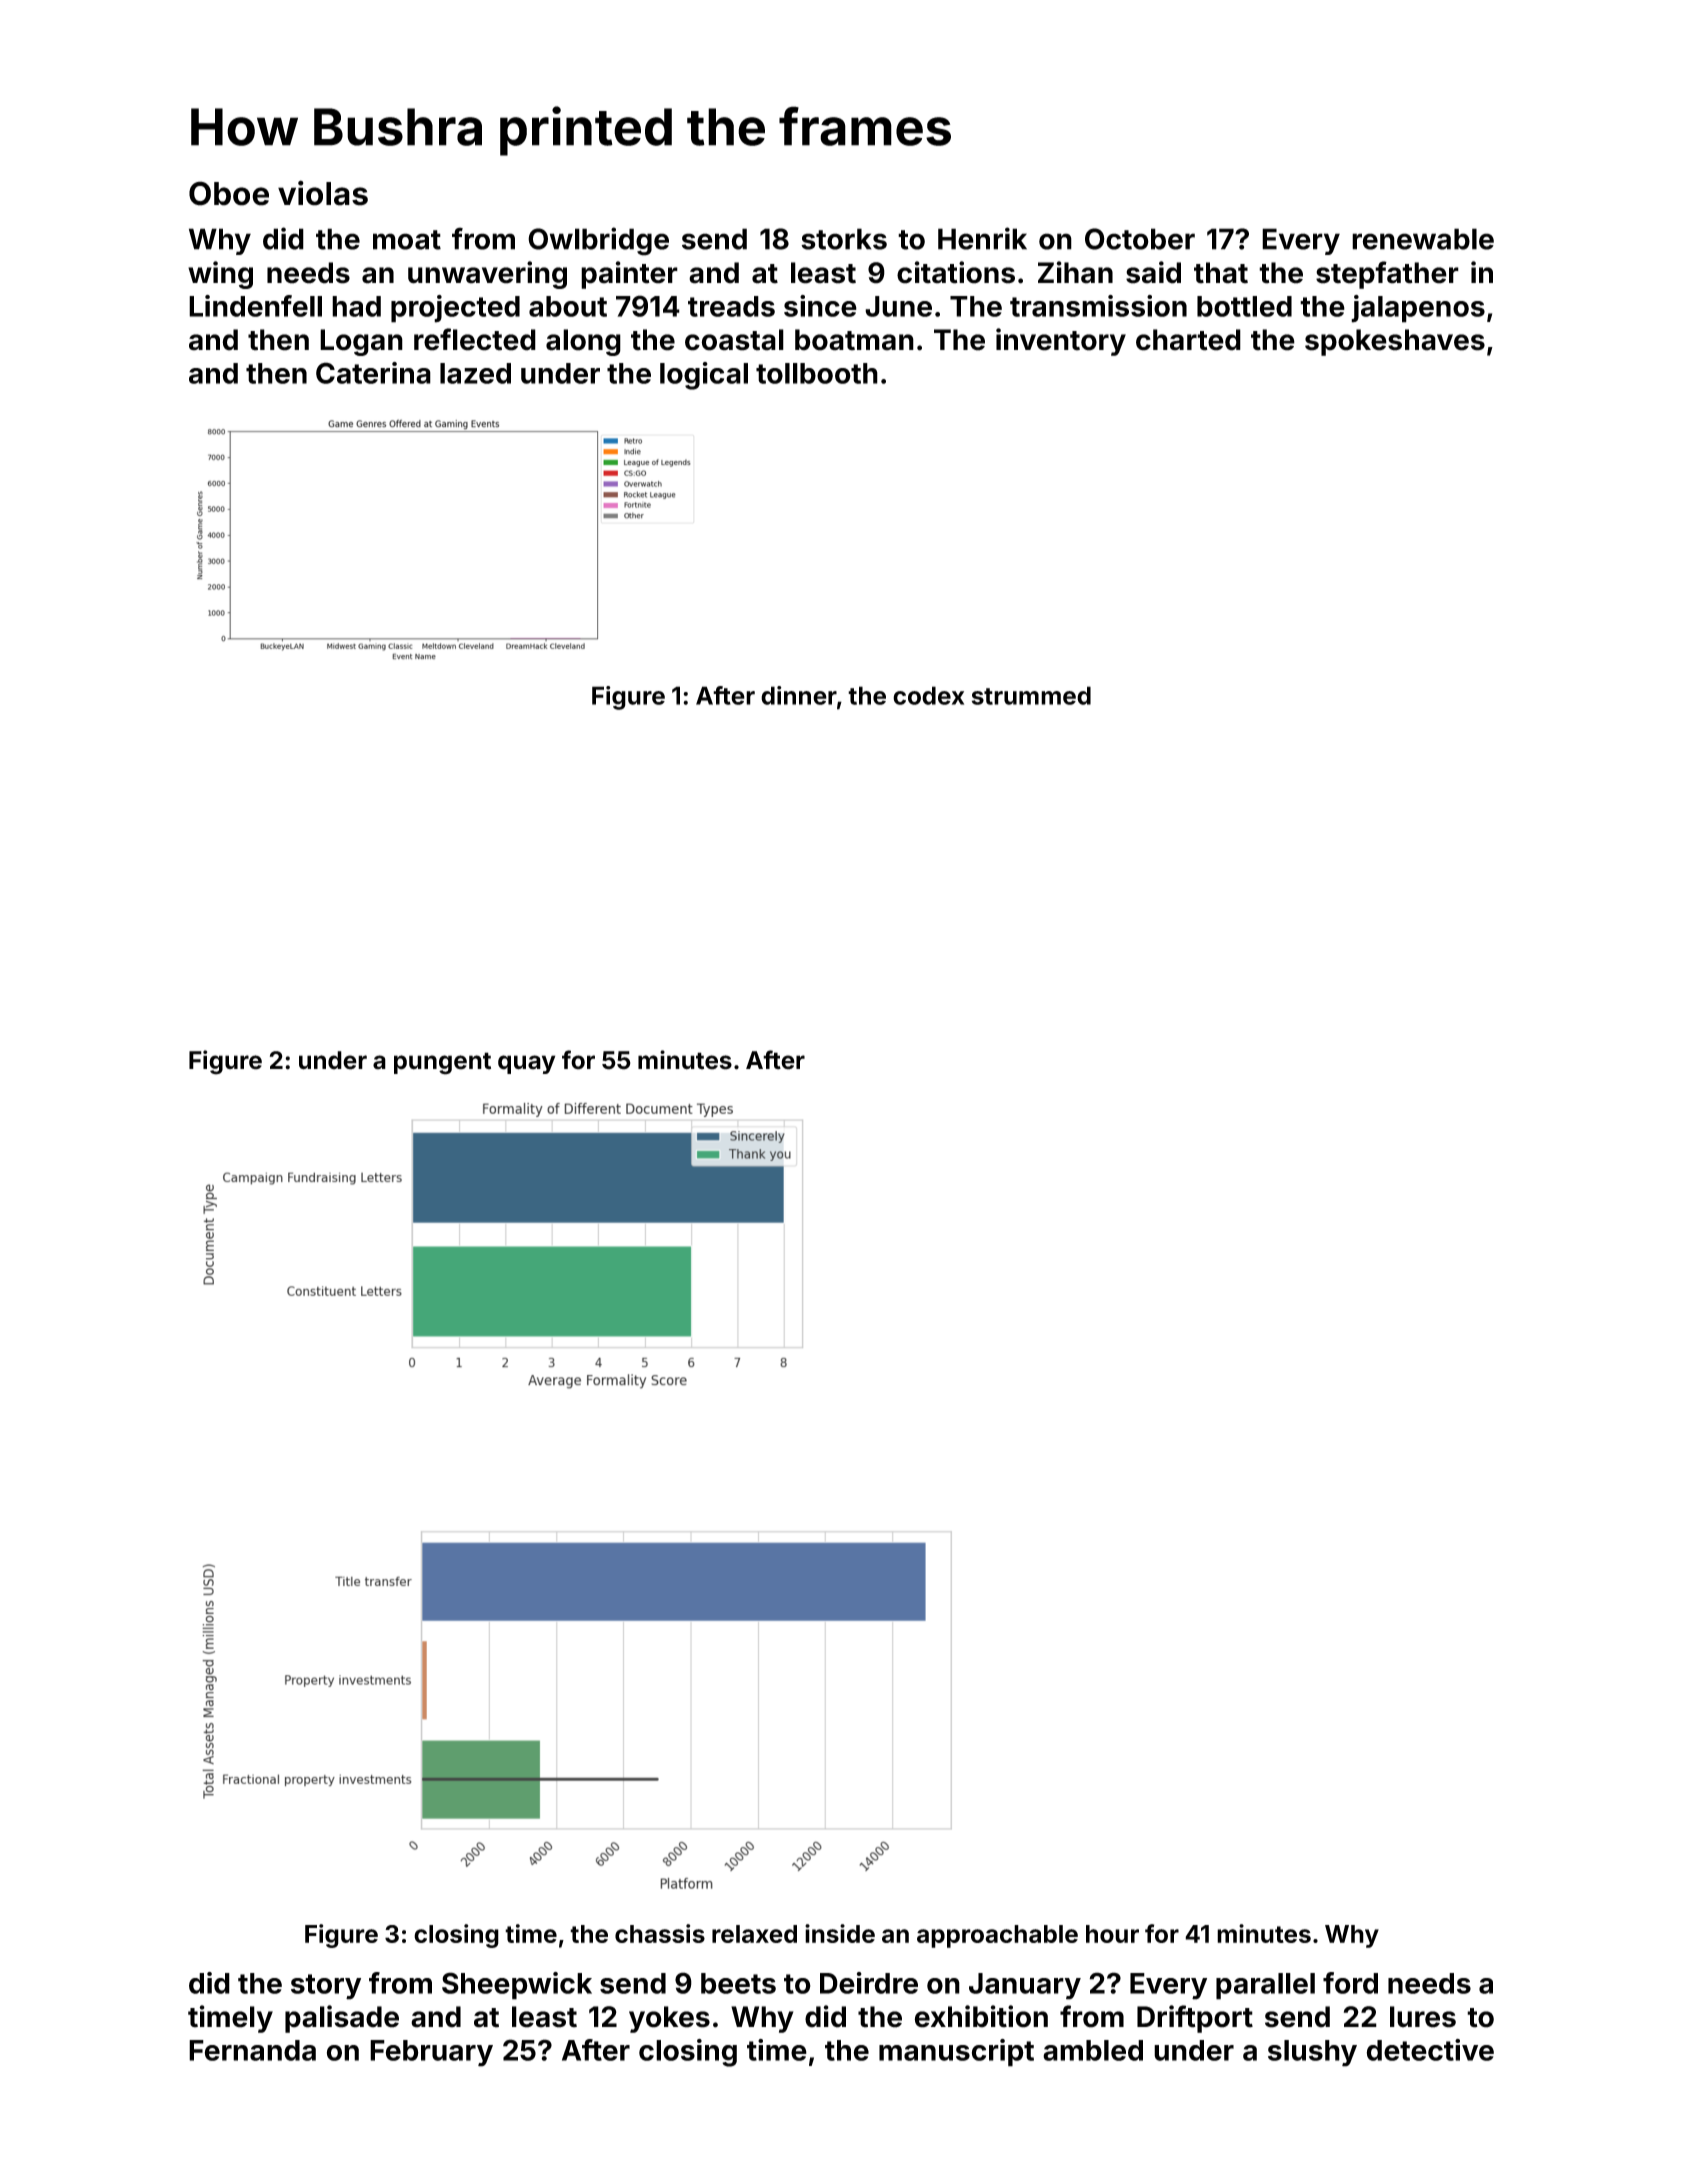  What do you see at coordinates (326, 1987) in the screenshot?
I see `story` at bounding box center [326, 1987].
